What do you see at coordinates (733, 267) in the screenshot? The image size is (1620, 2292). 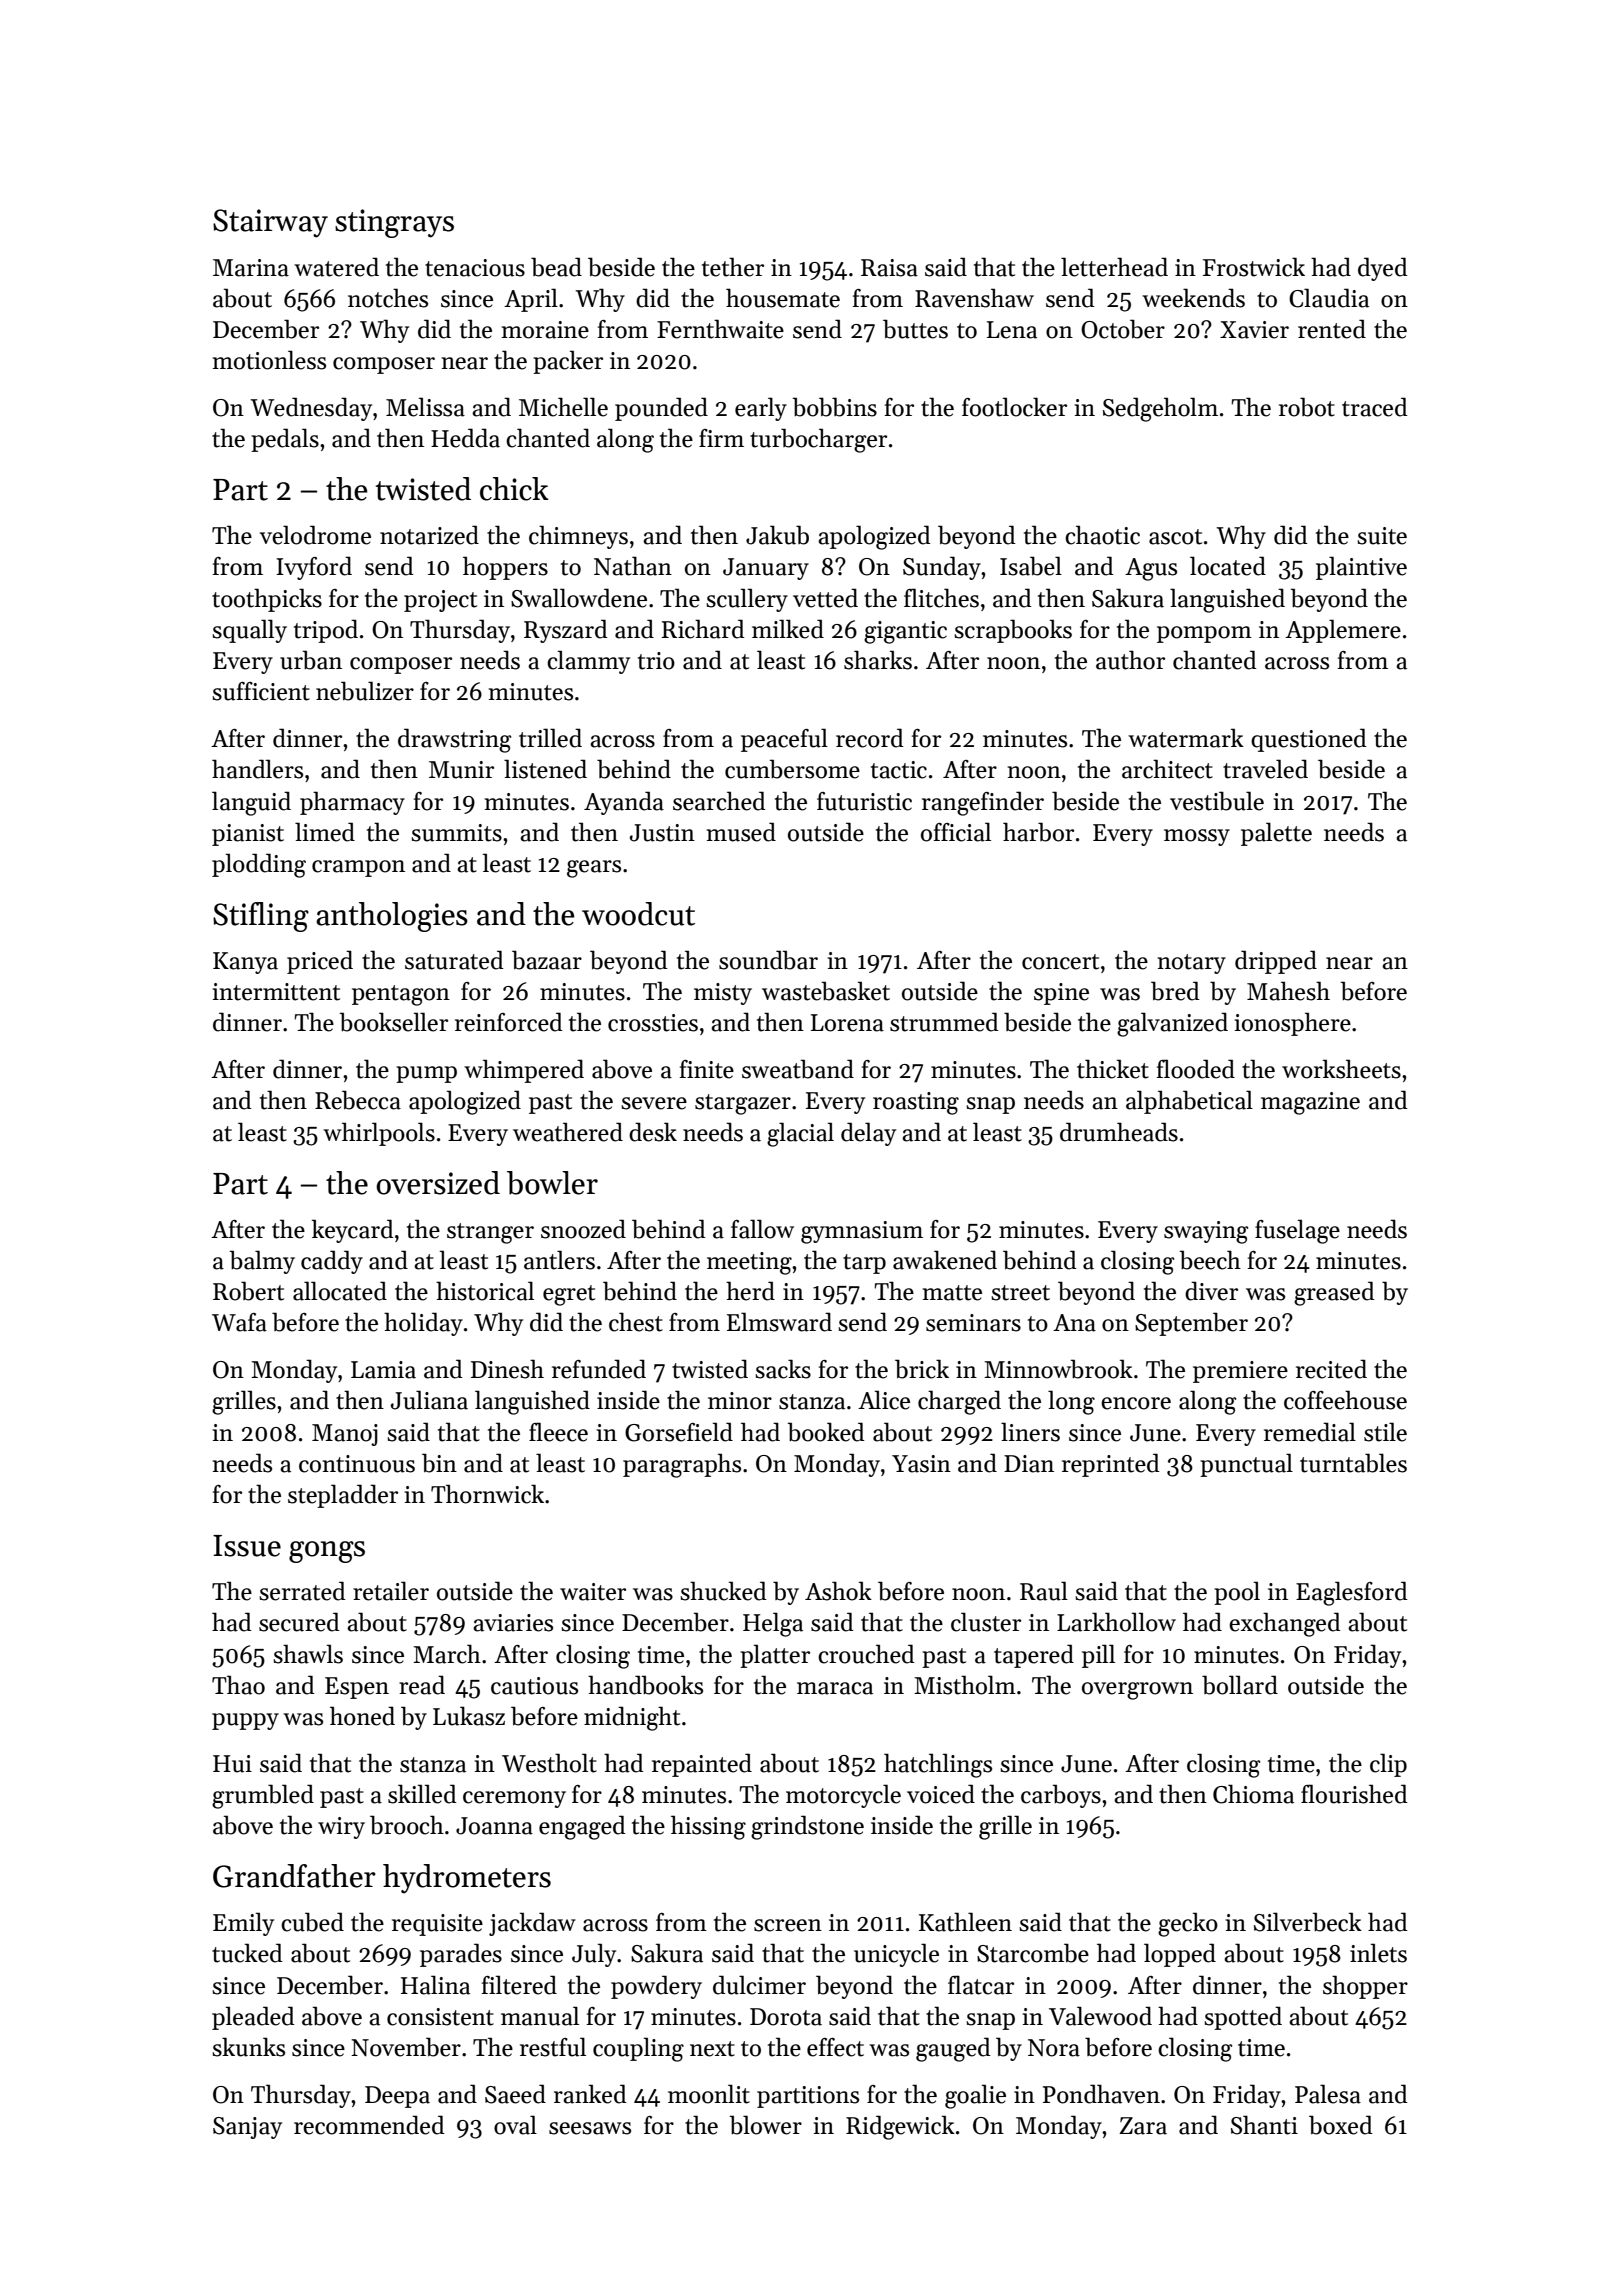 I see `tether` at bounding box center [733, 267].
